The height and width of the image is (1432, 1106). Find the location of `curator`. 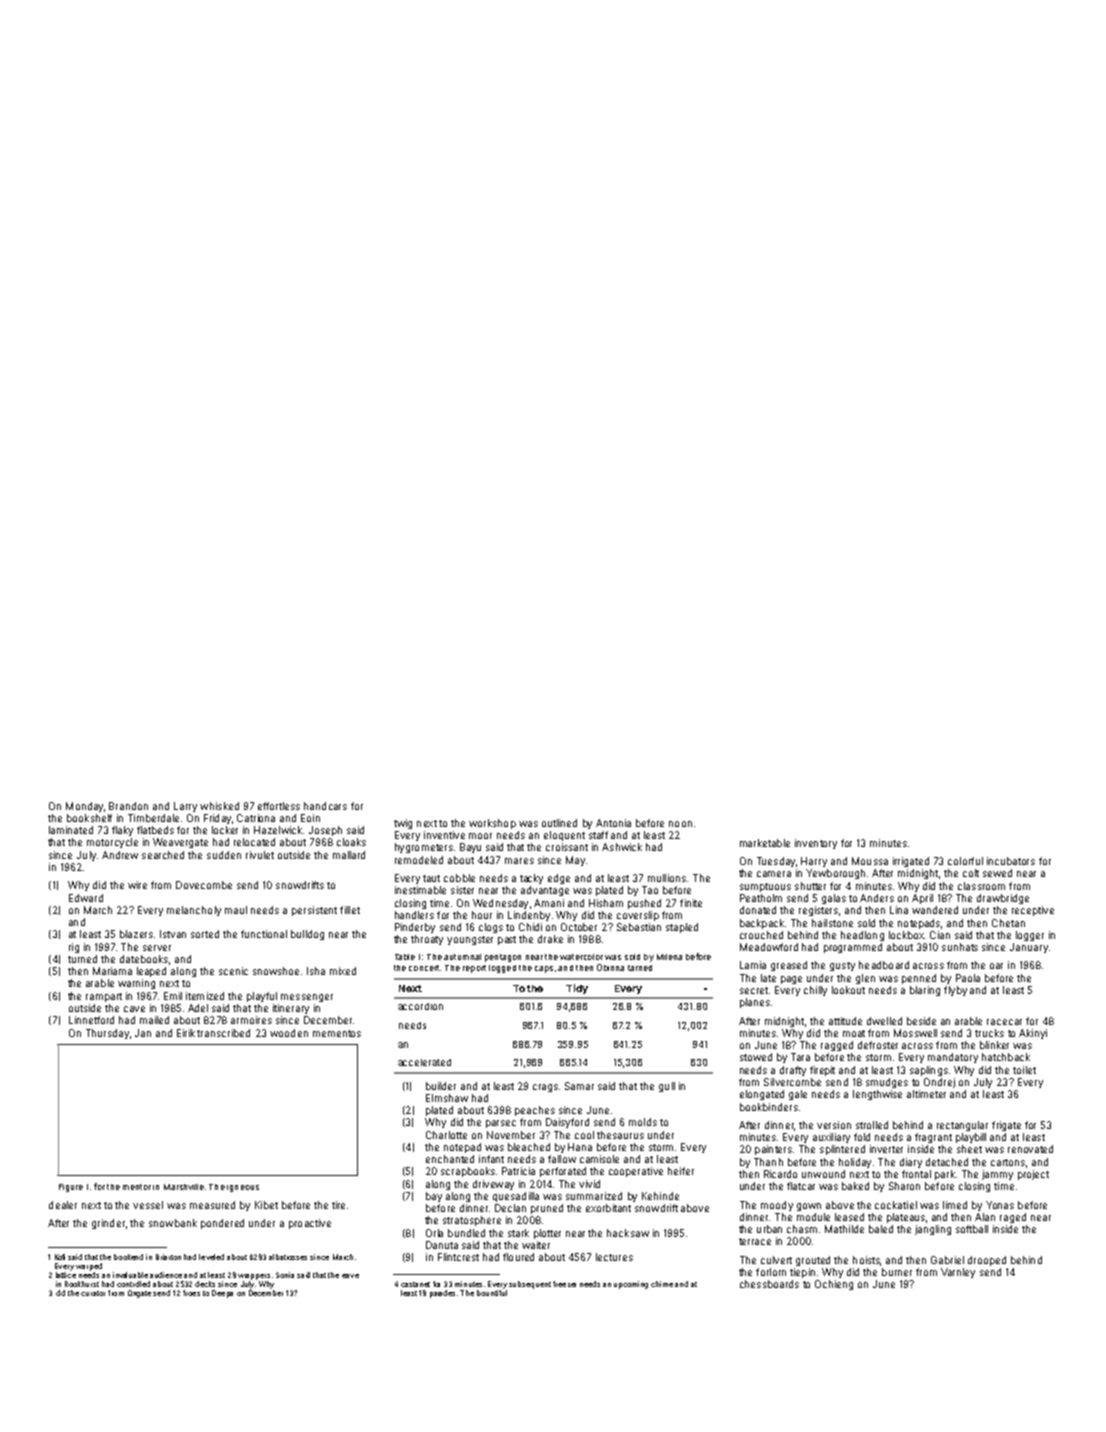

curator is located at coordinates (93, 1293).
